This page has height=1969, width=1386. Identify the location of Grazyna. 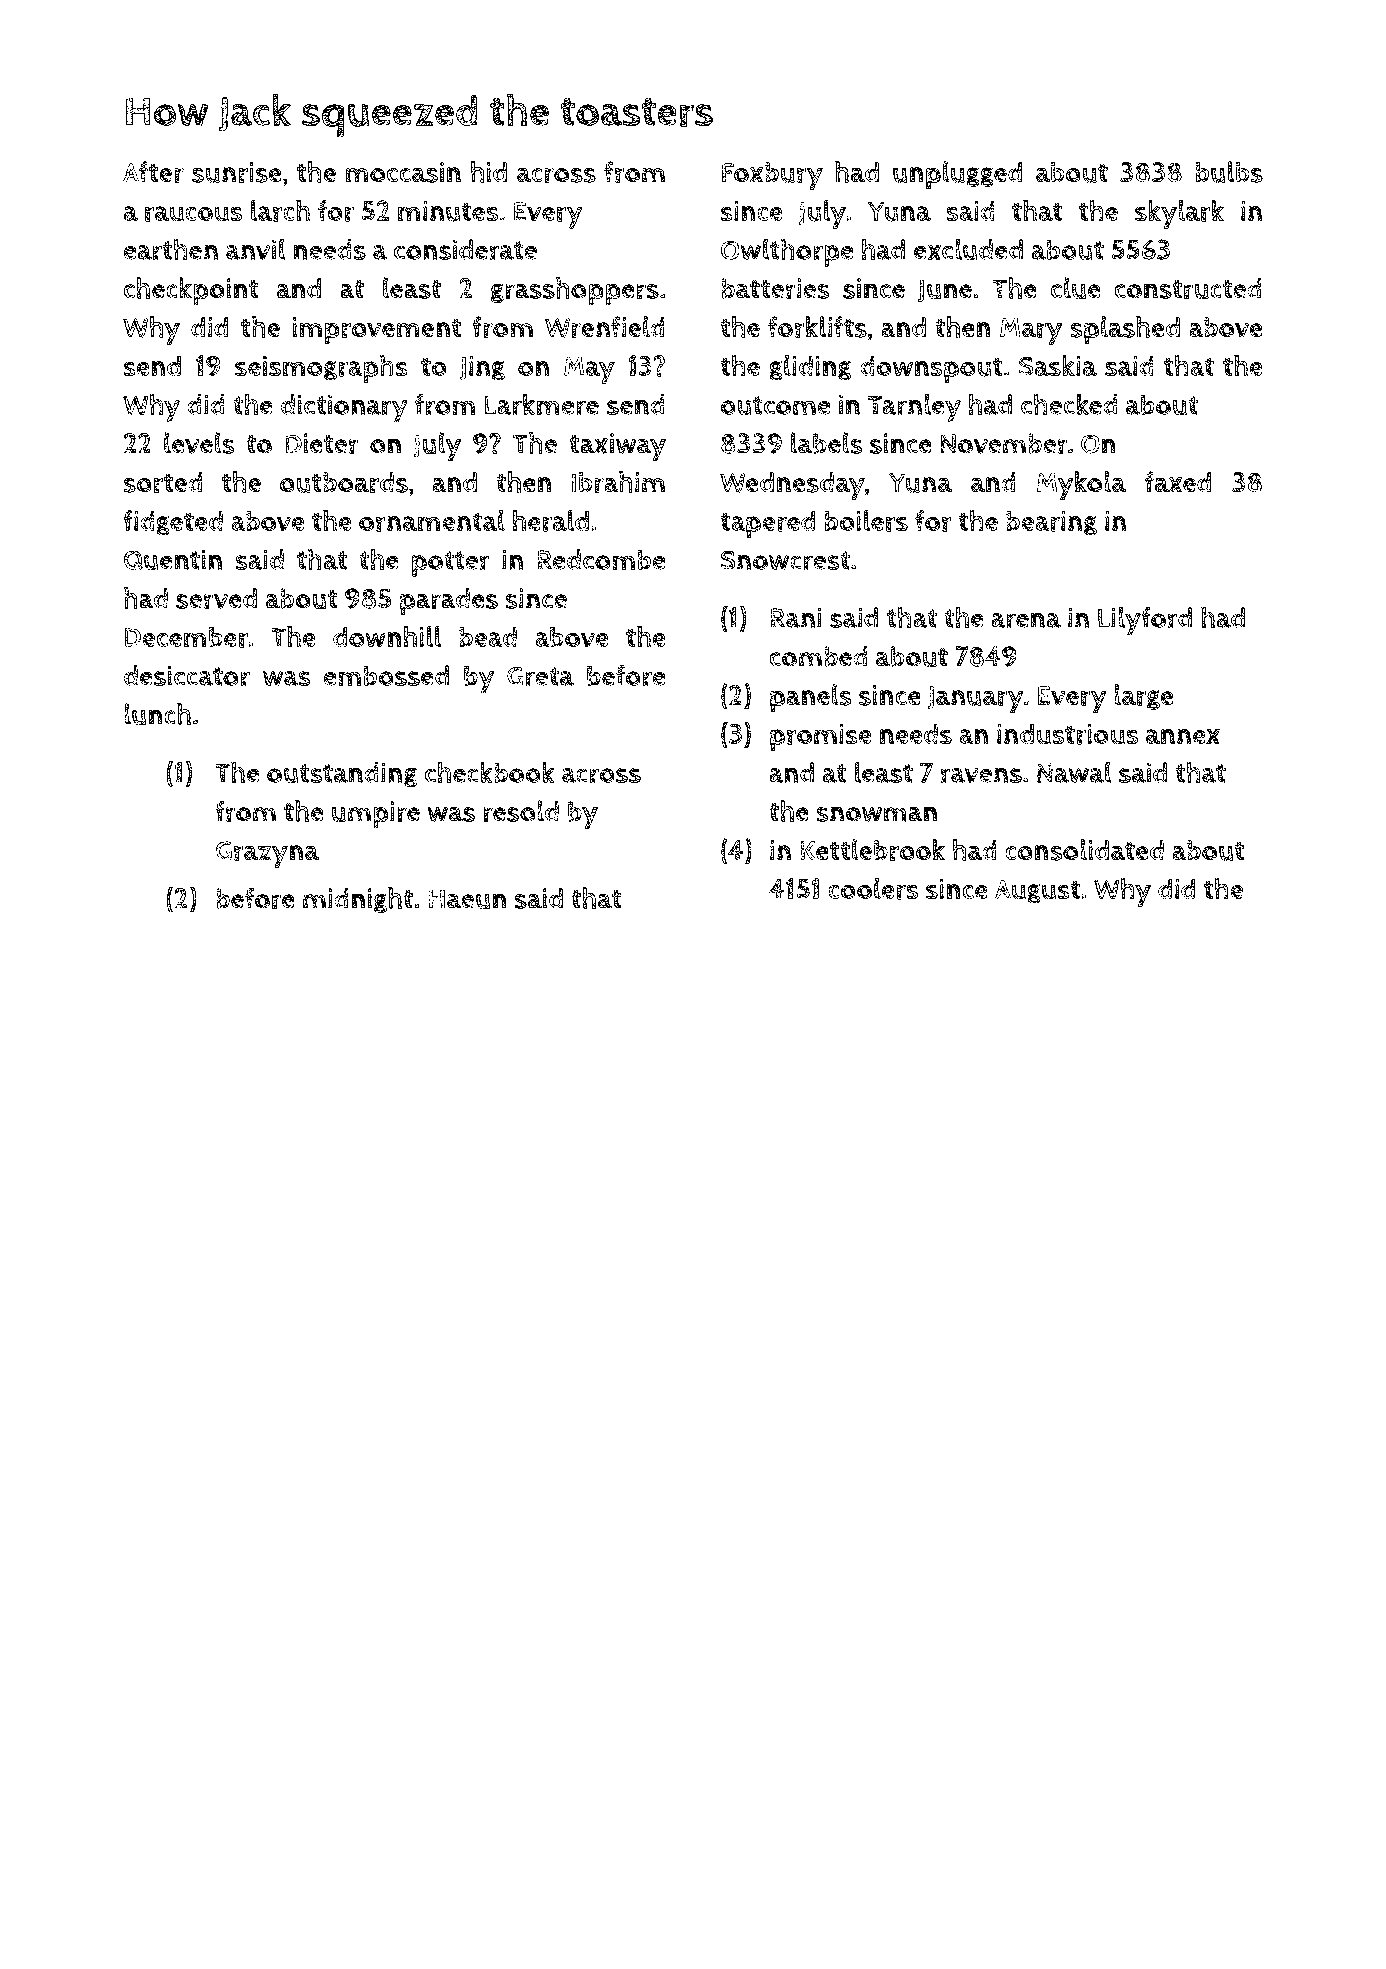
(267, 854).
